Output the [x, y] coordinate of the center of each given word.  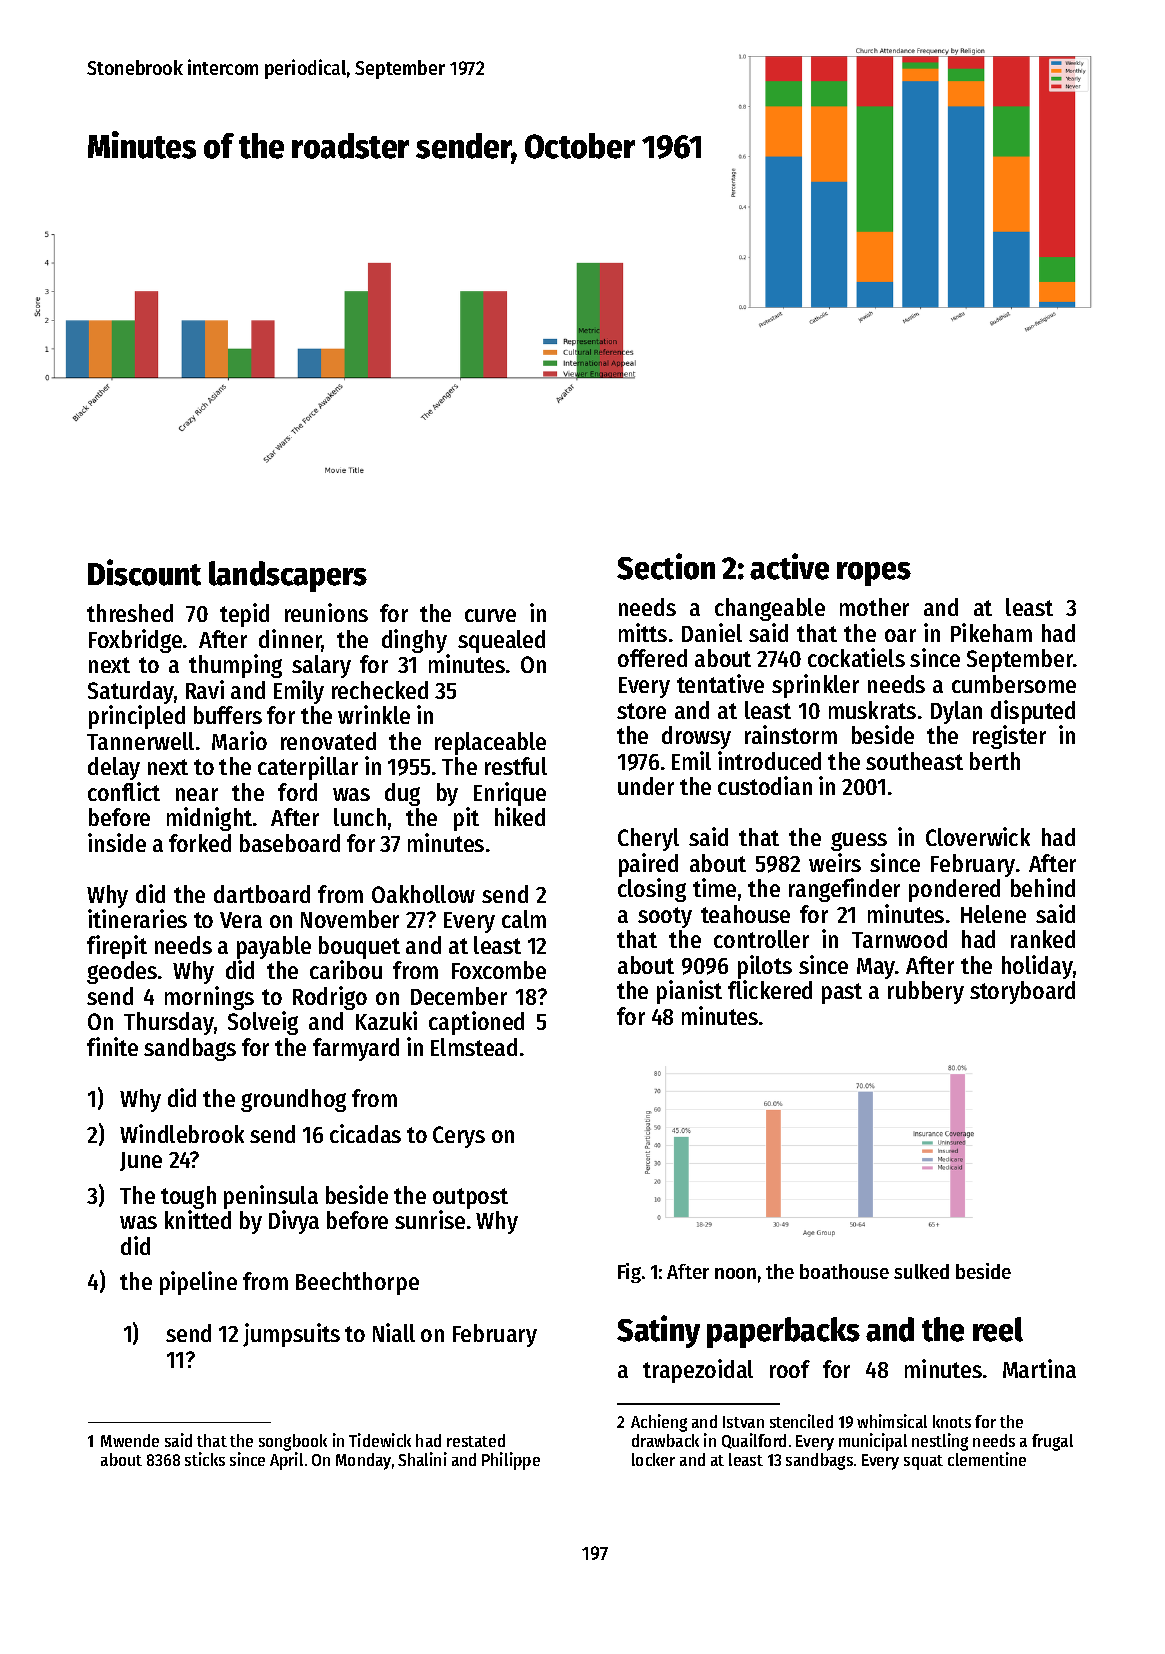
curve [490, 615]
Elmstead [474, 1047]
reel [998, 1329]
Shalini [422, 1459]
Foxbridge [135, 641]
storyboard [1022, 992]
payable [274, 947]
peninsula [271, 1197]
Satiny [658, 1331]
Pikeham [991, 632]
